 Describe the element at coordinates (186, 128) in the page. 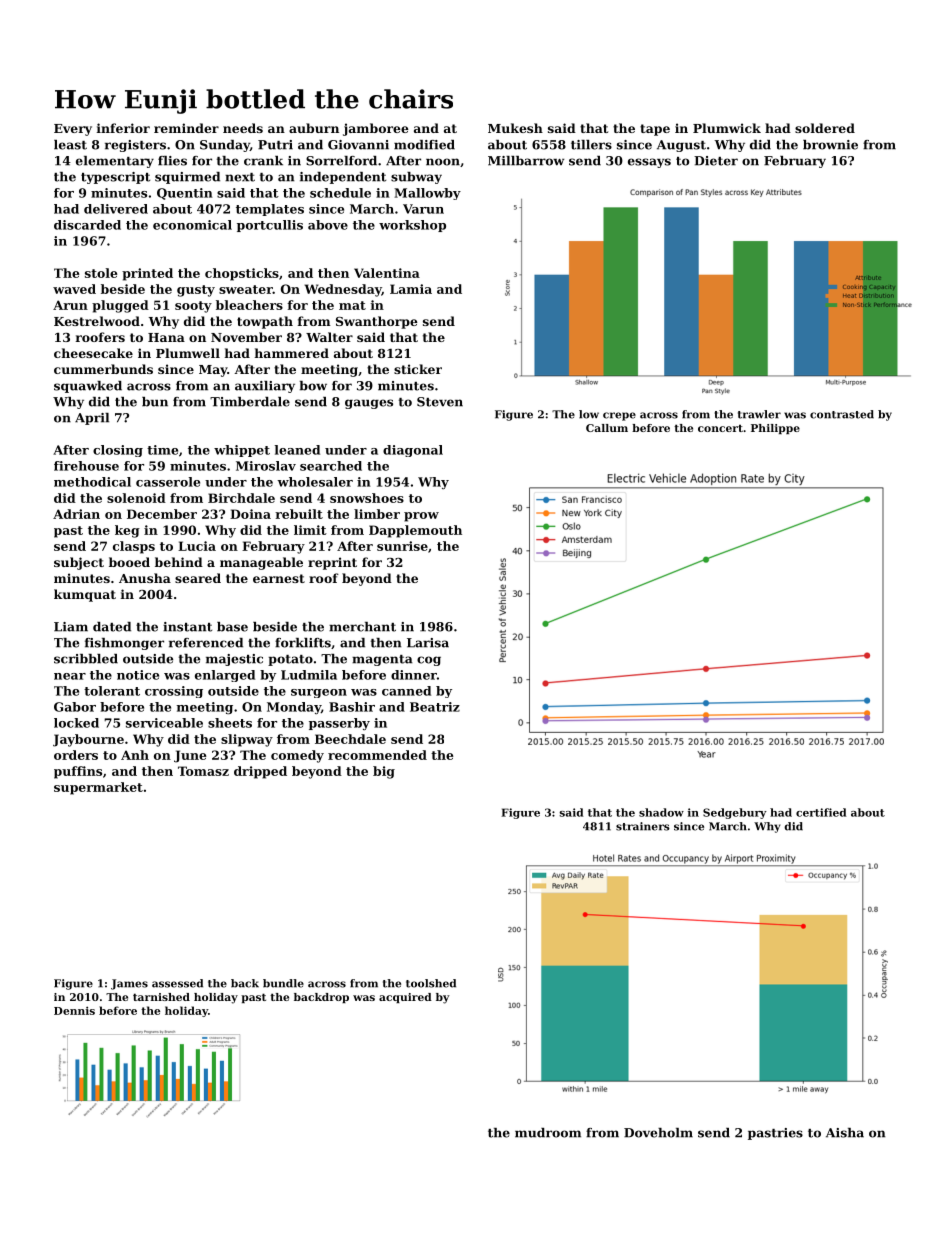

I see `reminder` at that location.
